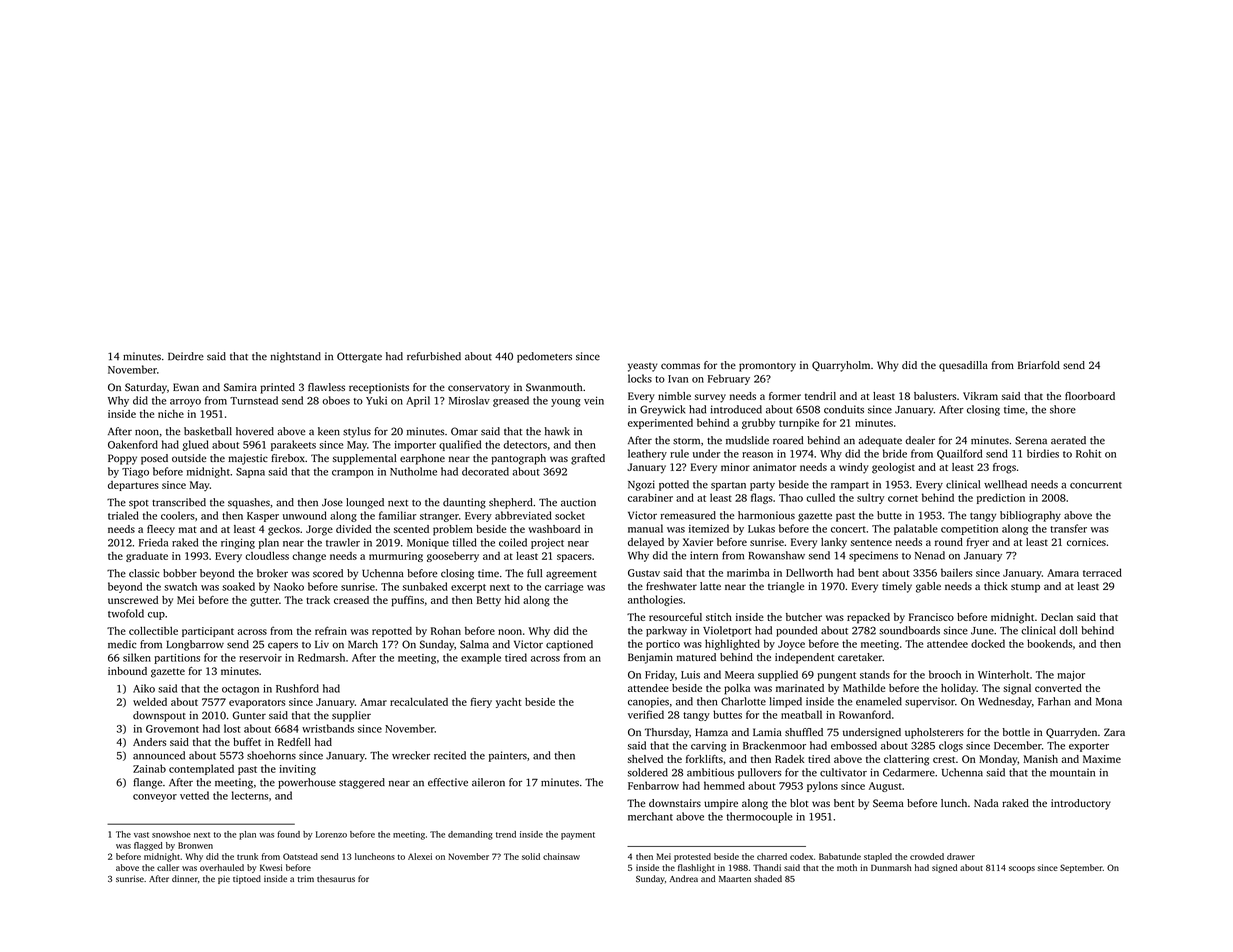  What do you see at coordinates (289, 834) in the screenshot?
I see `found` at bounding box center [289, 834].
